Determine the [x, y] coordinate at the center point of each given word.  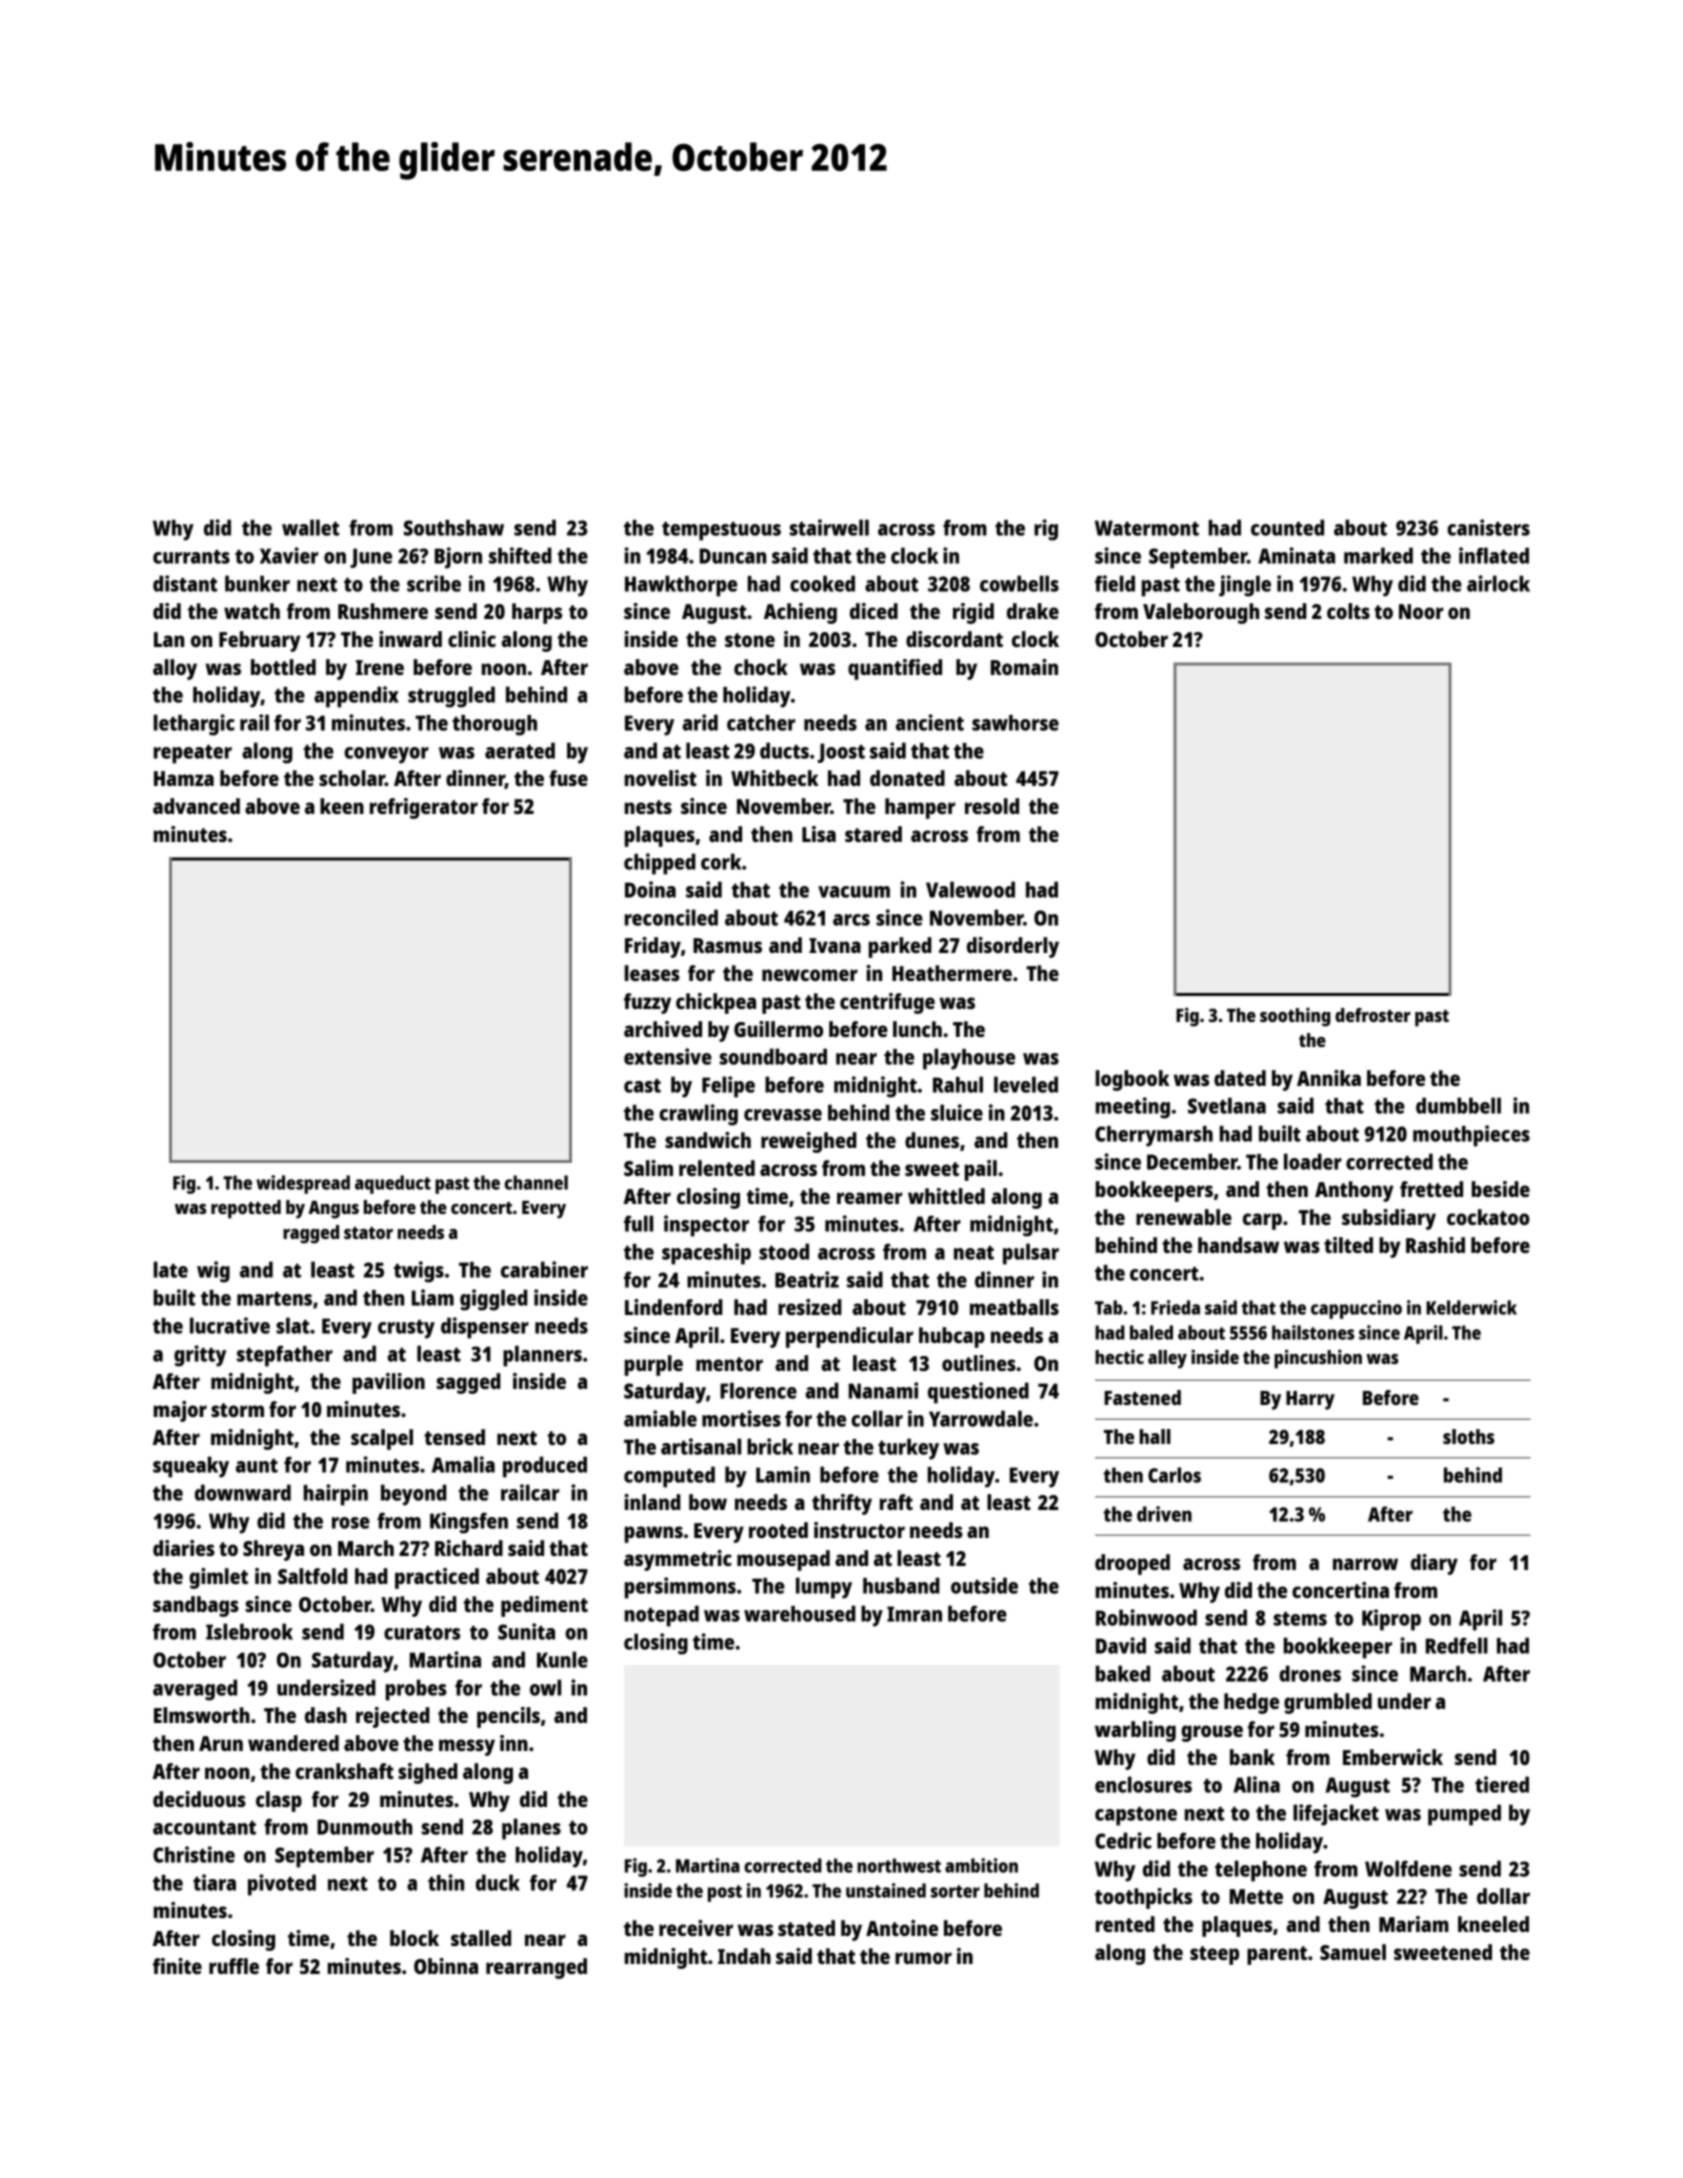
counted [1287, 527]
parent [1277, 1955]
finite [177, 1966]
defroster [1373, 1015]
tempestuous [721, 531]
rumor [923, 1958]
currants [191, 557]
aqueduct [393, 1184]
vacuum [854, 892]
